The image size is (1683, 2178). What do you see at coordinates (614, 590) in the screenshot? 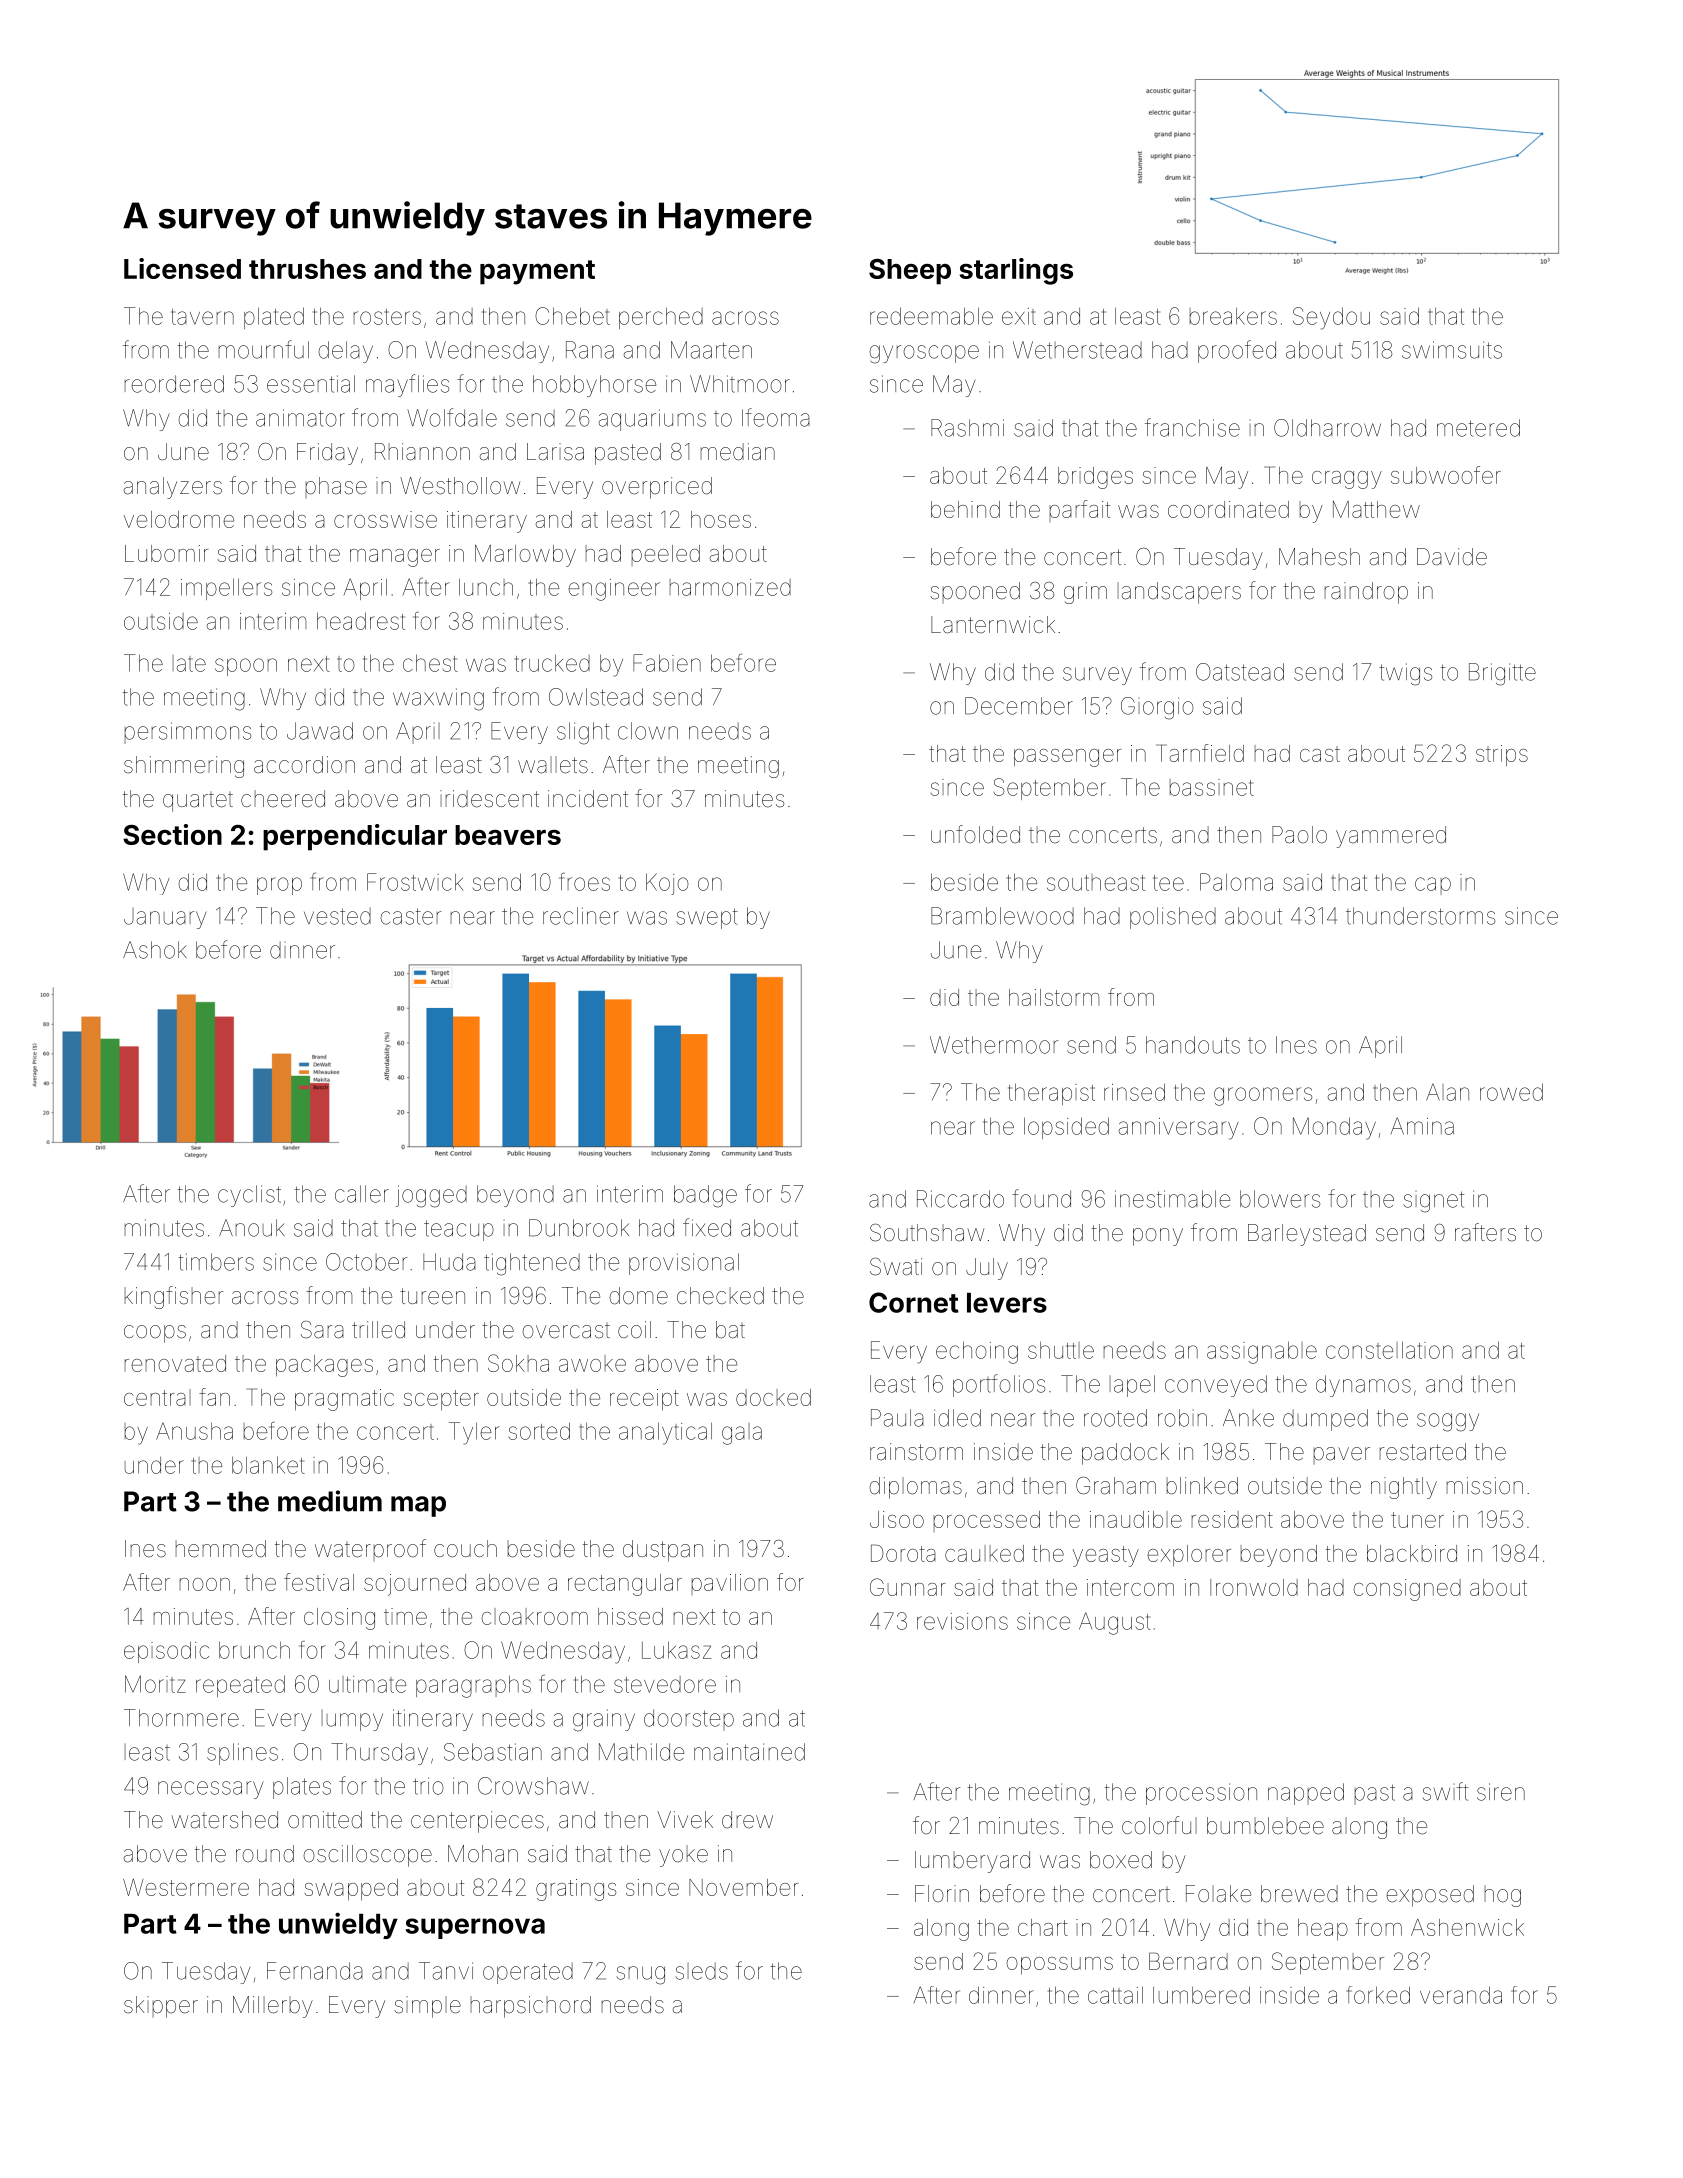
I see `engineer` at bounding box center [614, 590].
